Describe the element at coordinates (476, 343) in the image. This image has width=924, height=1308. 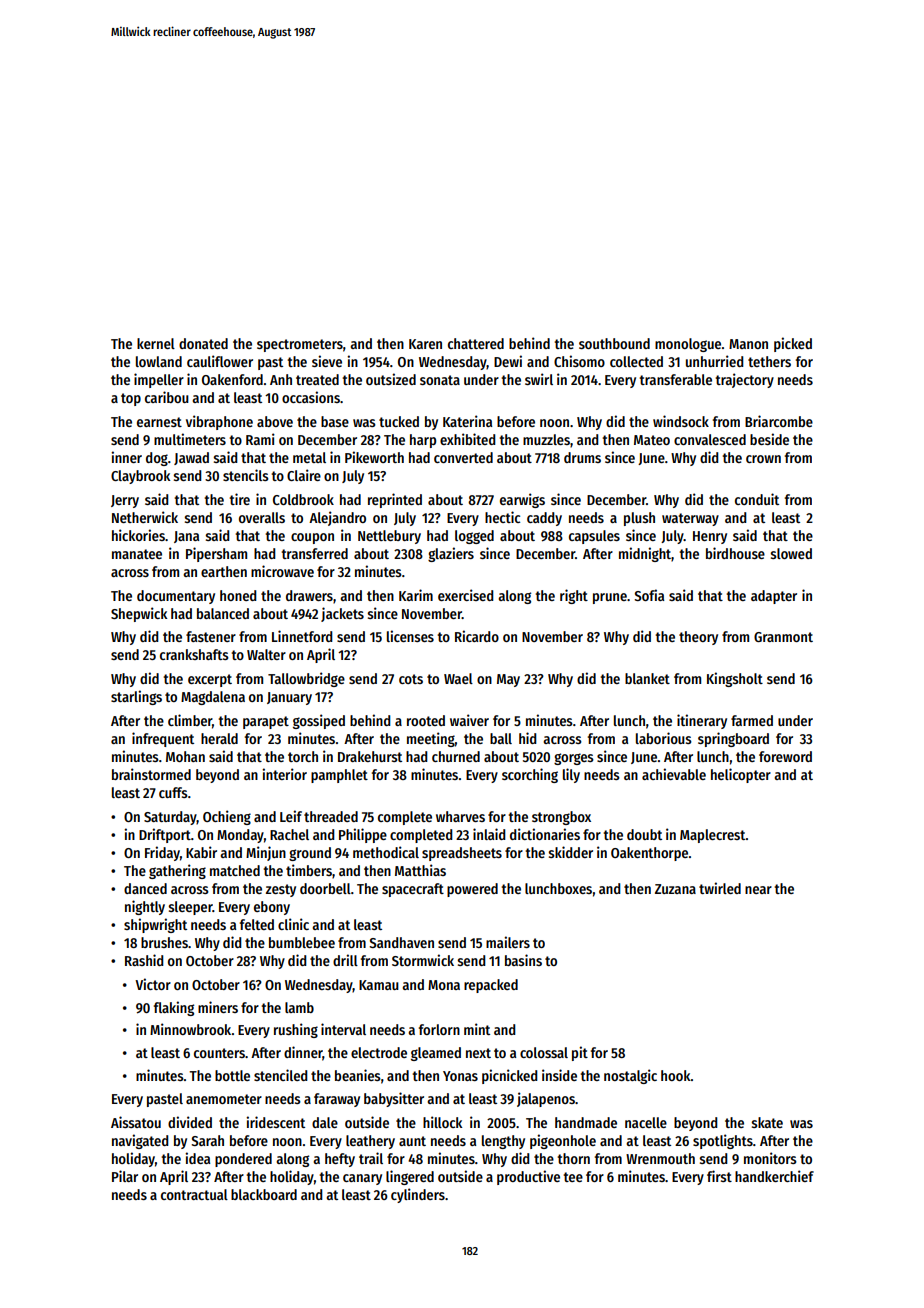
I see `chattered` at that location.
